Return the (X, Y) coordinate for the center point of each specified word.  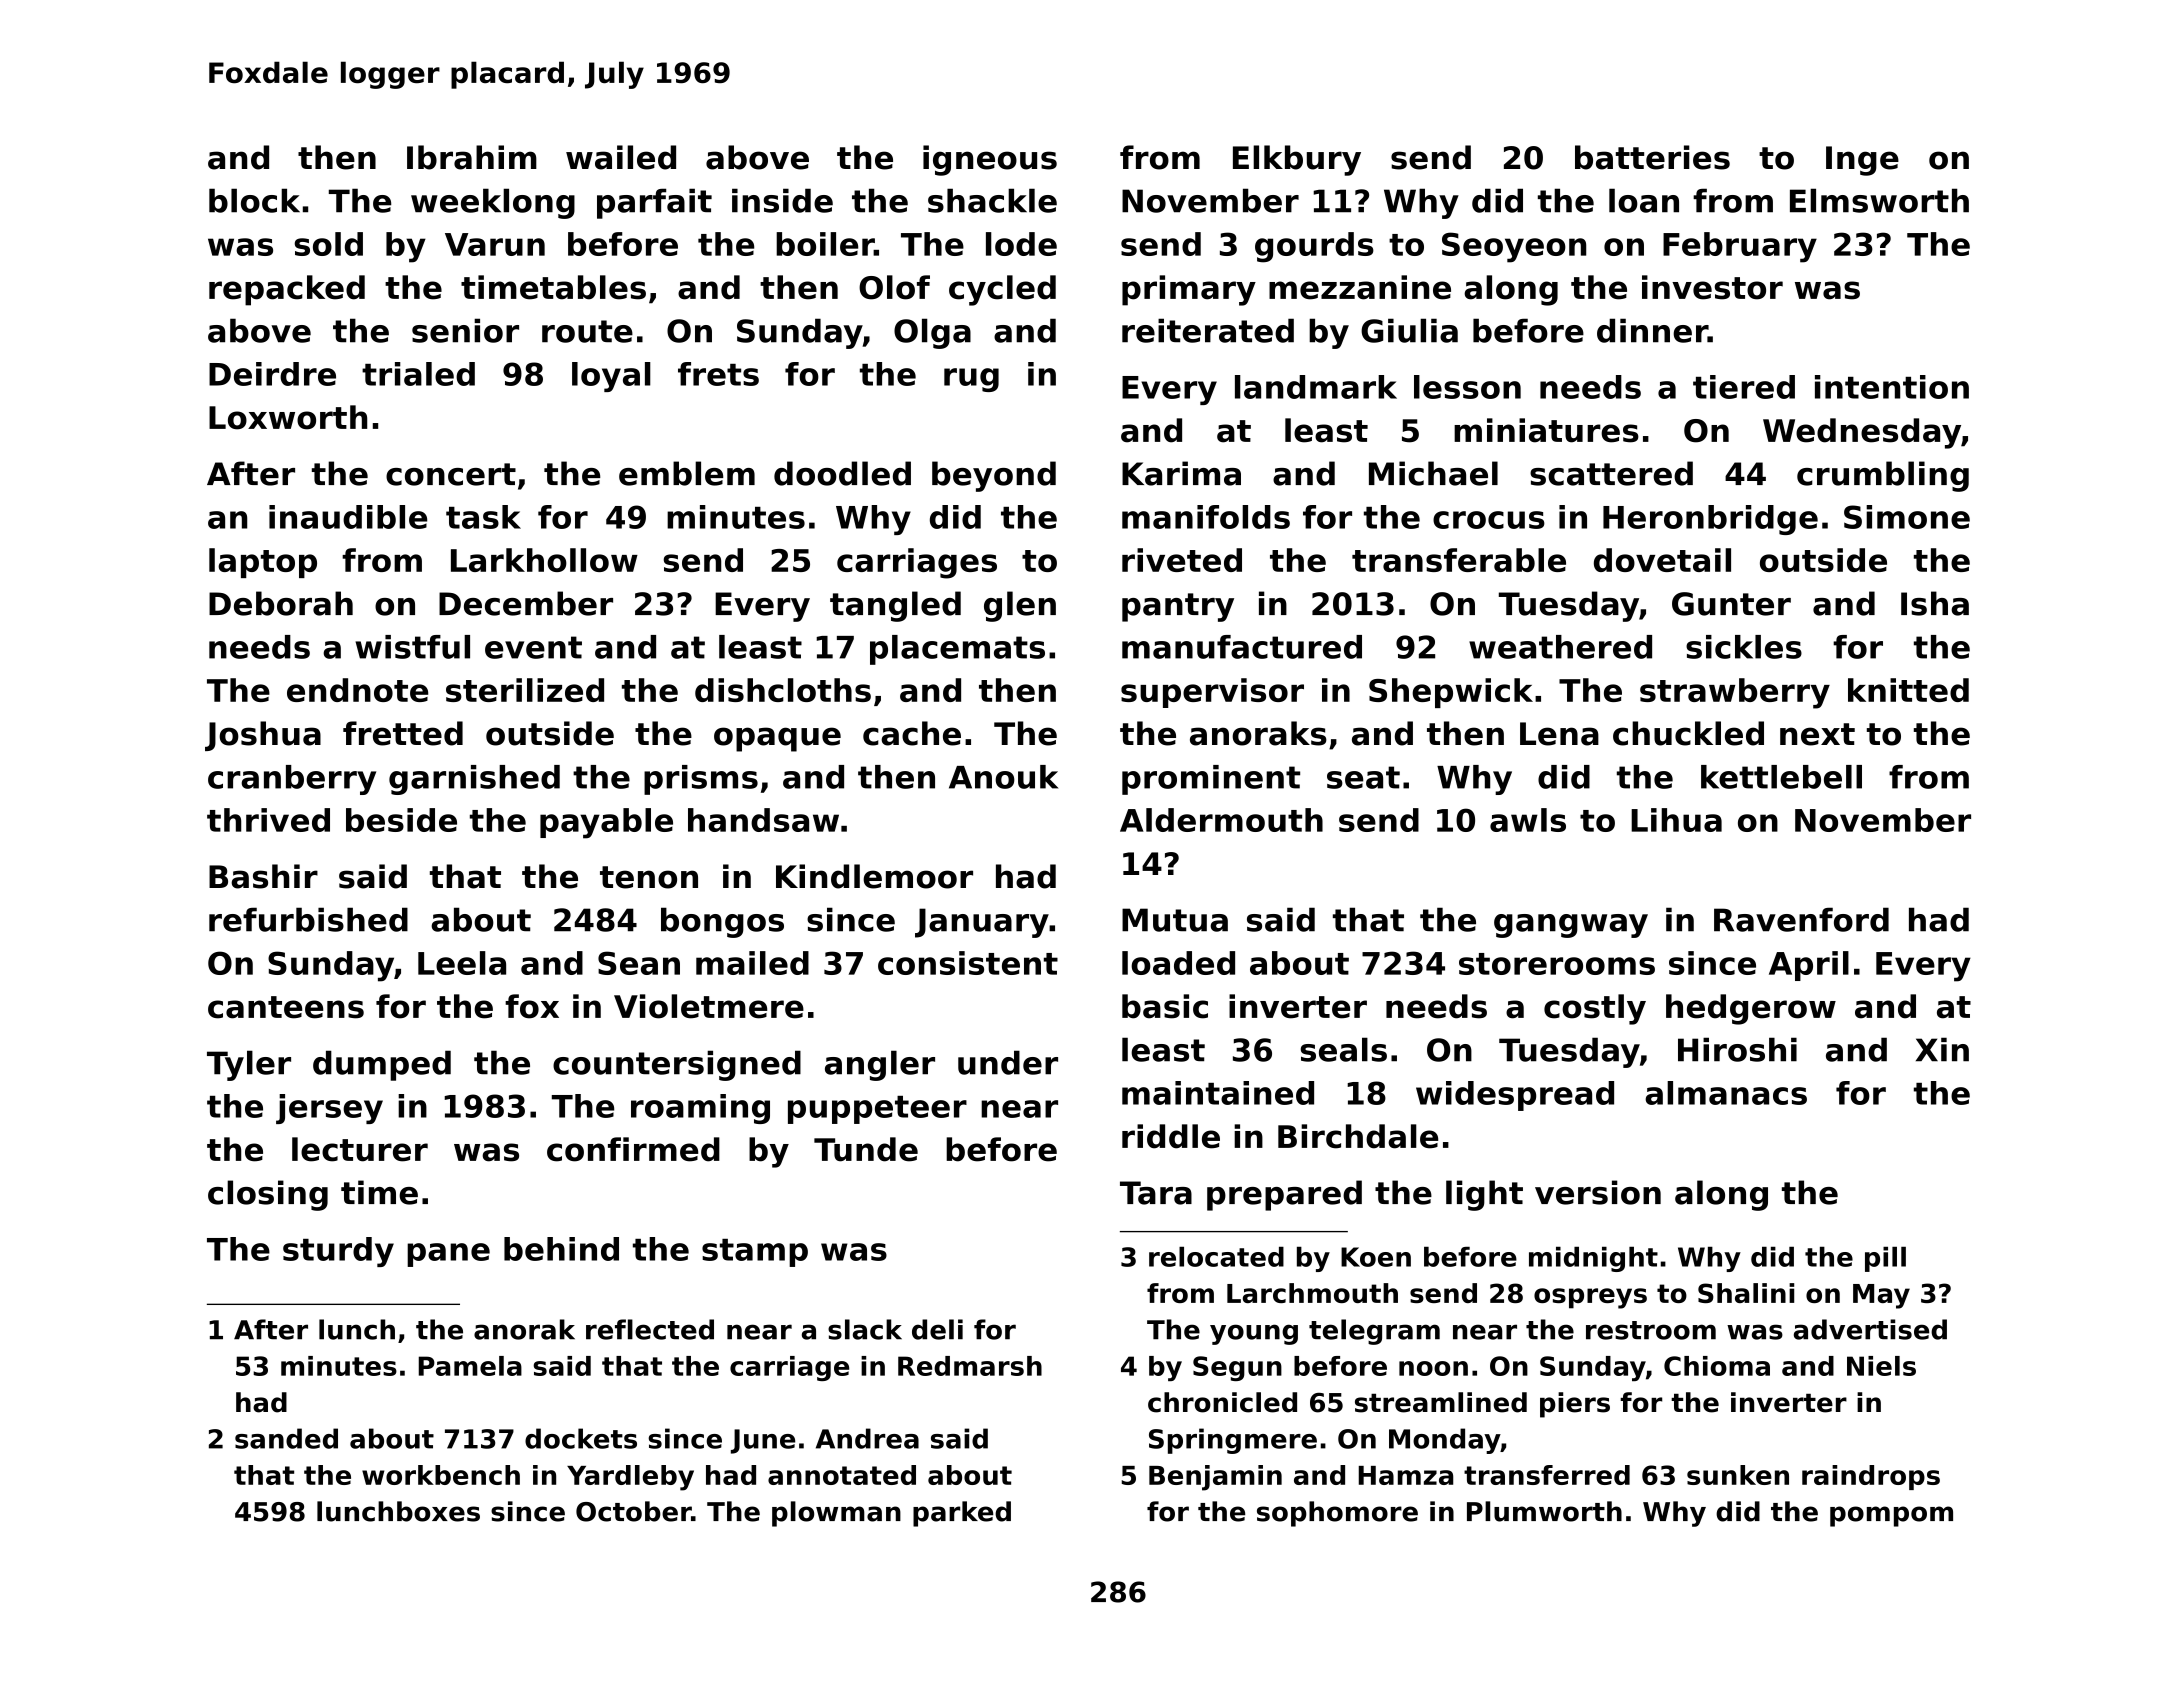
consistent (968, 963)
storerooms (1557, 964)
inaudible (348, 517)
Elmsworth (1879, 200)
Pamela (470, 1366)
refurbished (308, 919)
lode (1021, 244)
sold (328, 244)
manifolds (1206, 517)
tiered (1744, 387)
